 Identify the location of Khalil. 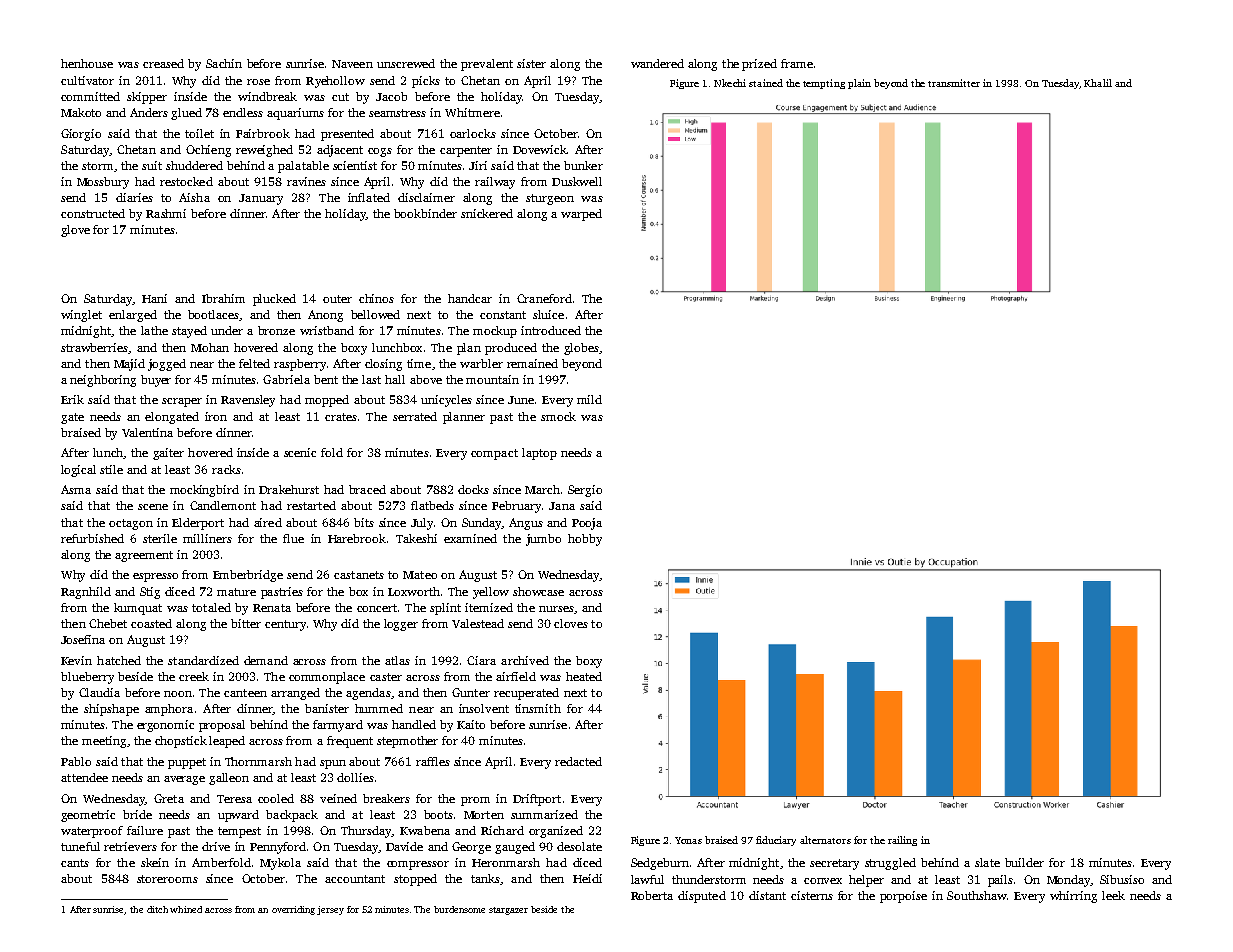
(1098, 83).
